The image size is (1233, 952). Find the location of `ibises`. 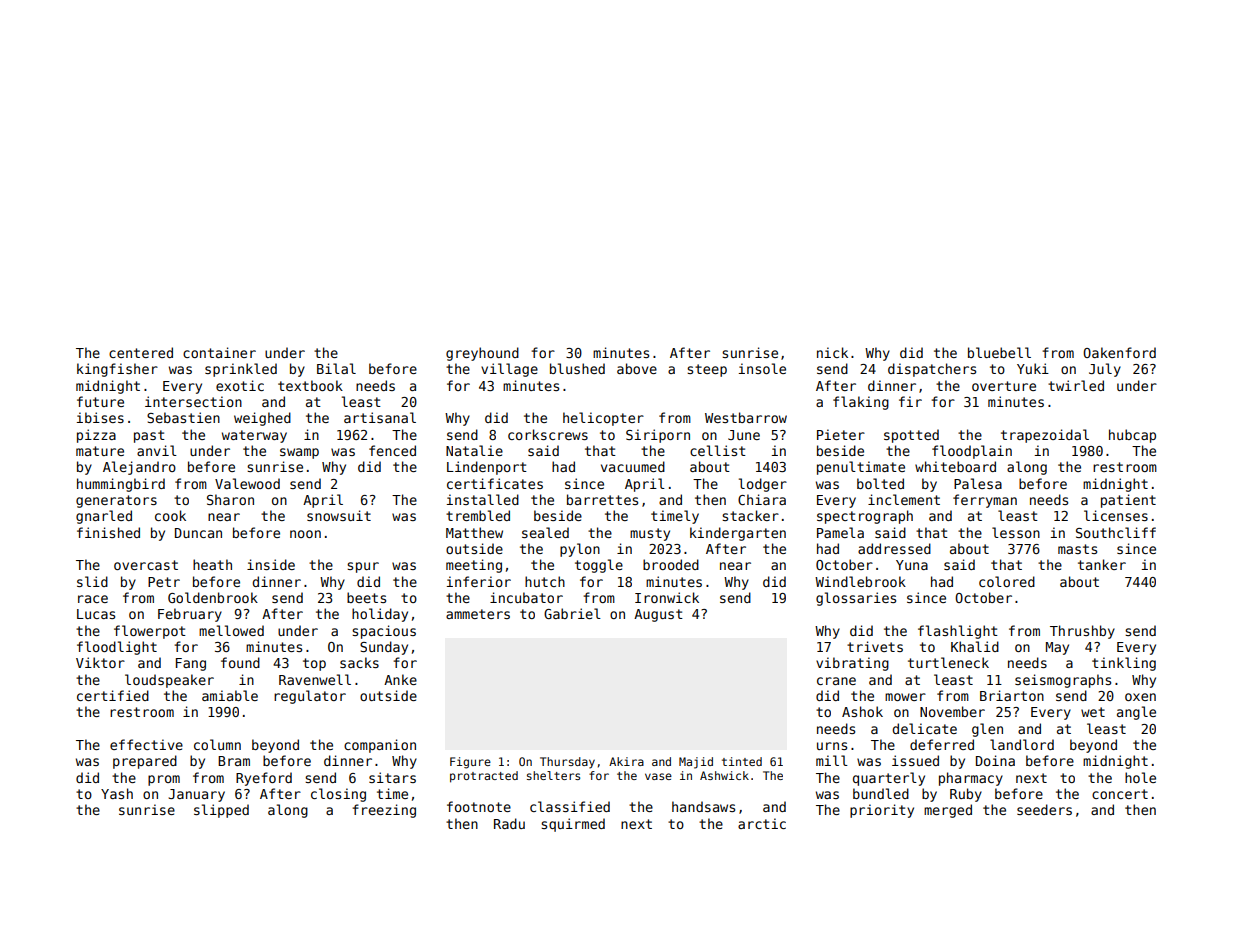

ibises is located at coordinates (100, 417).
